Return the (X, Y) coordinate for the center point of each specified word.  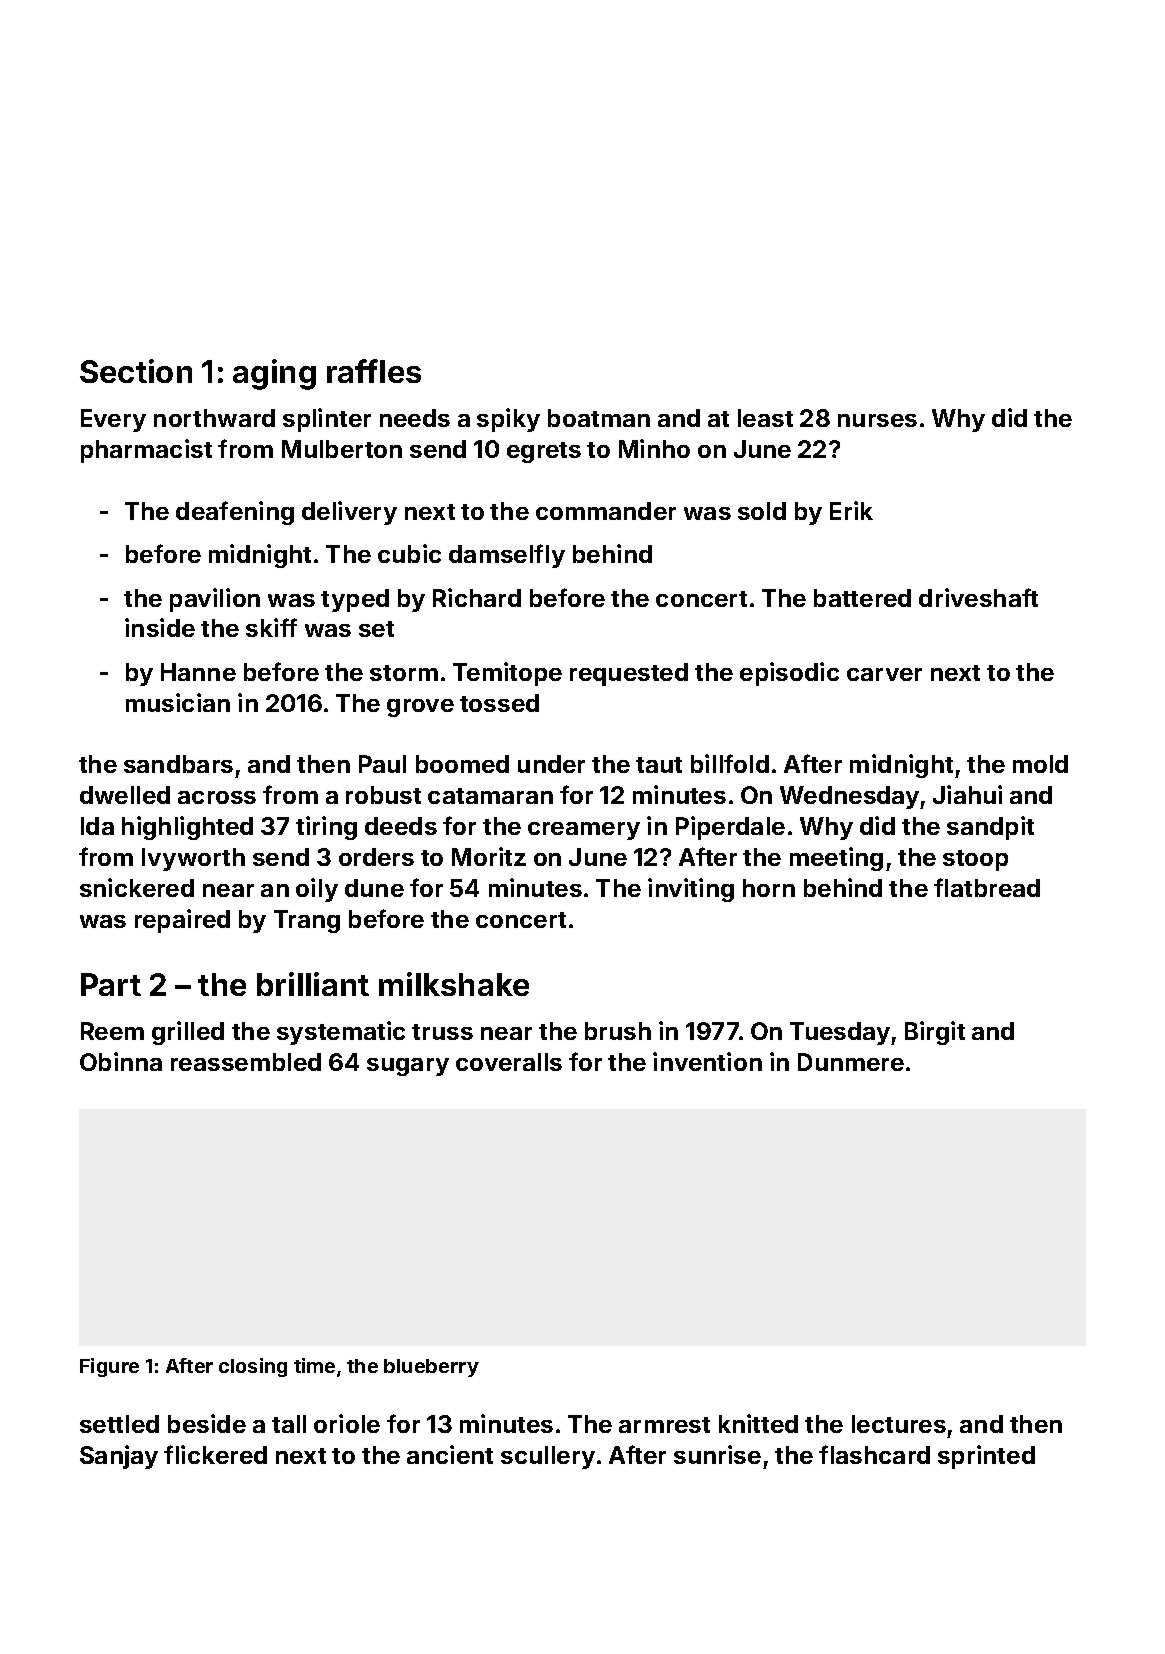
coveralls (509, 1062)
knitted (758, 1423)
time (314, 1365)
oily (317, 890)
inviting (691, 890)
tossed (499, 703)
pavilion (215, 600)
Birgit (935, 1033)
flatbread (987, 887)
